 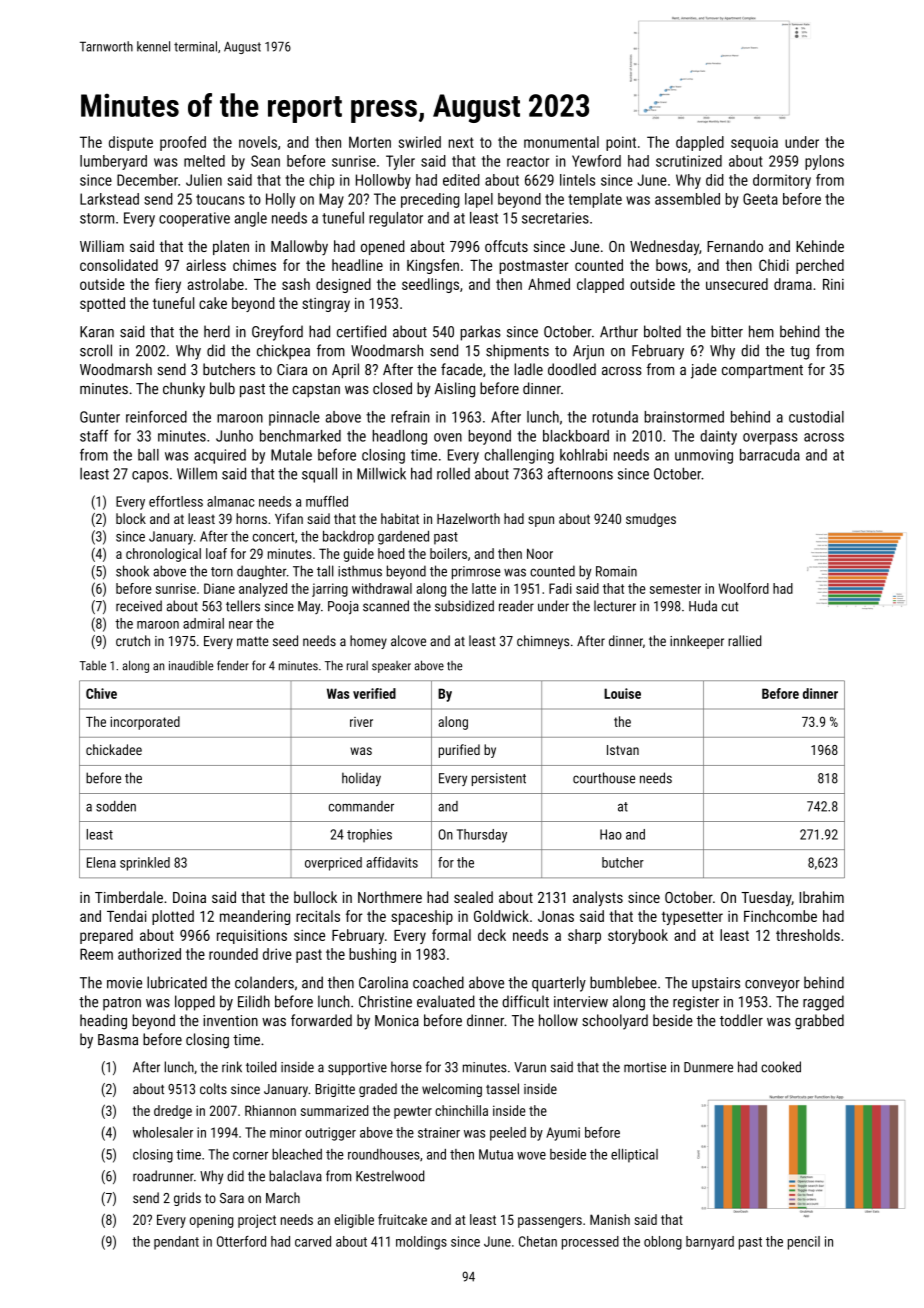 I want to click on prepared, so click(x=106, y=936).
